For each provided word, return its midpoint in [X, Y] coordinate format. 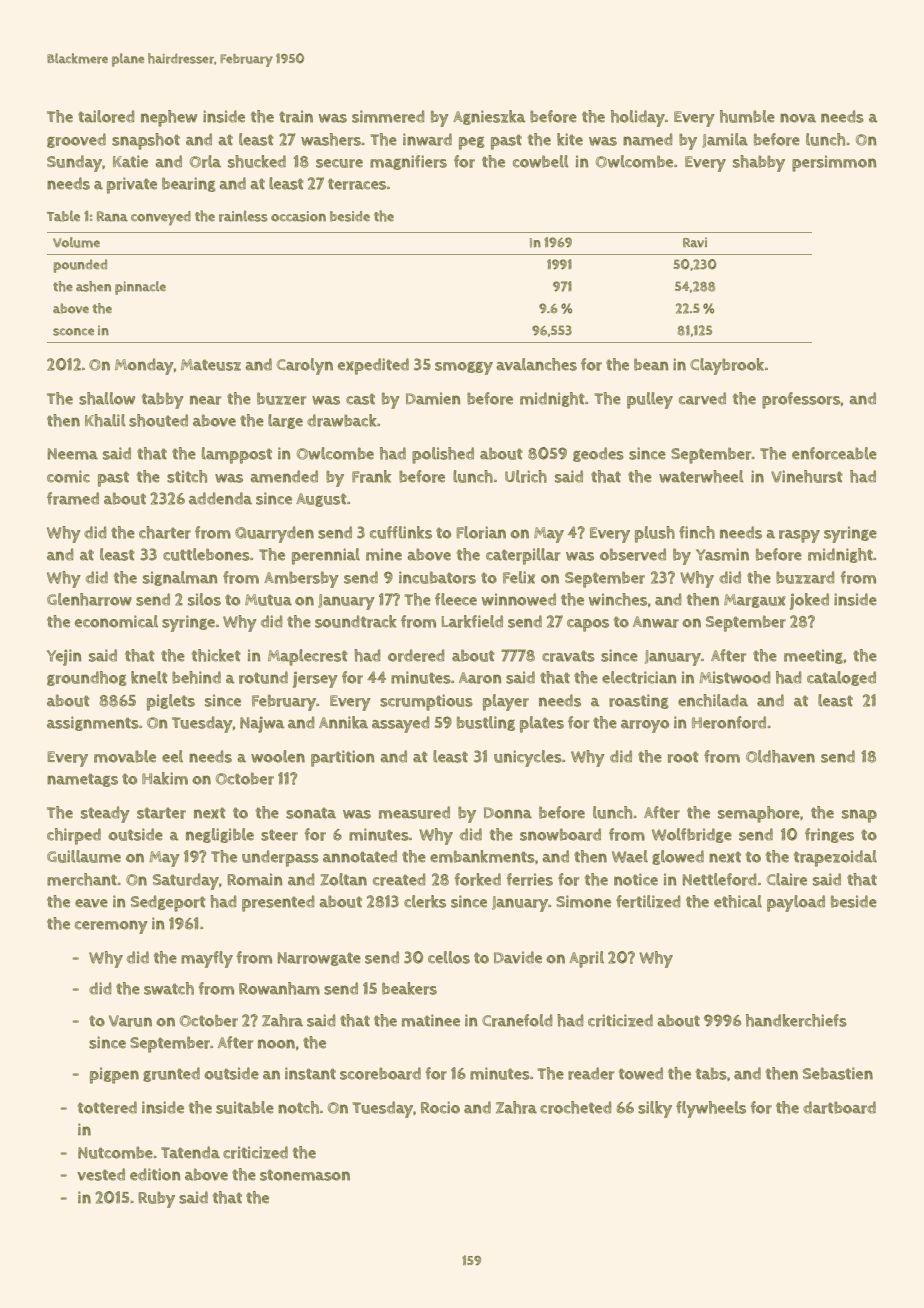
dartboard [839, 1107]
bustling [486, 723]
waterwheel [701, 476]
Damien [433, 398]
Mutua [268, 600]
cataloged [841, 678]
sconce [73, 332]
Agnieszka [489, 117]
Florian [481, 532]
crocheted [576, 1107]
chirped [74, 836]
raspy [799, 536]
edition [155, 1174]
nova [798, 118]
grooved [76, 140]
